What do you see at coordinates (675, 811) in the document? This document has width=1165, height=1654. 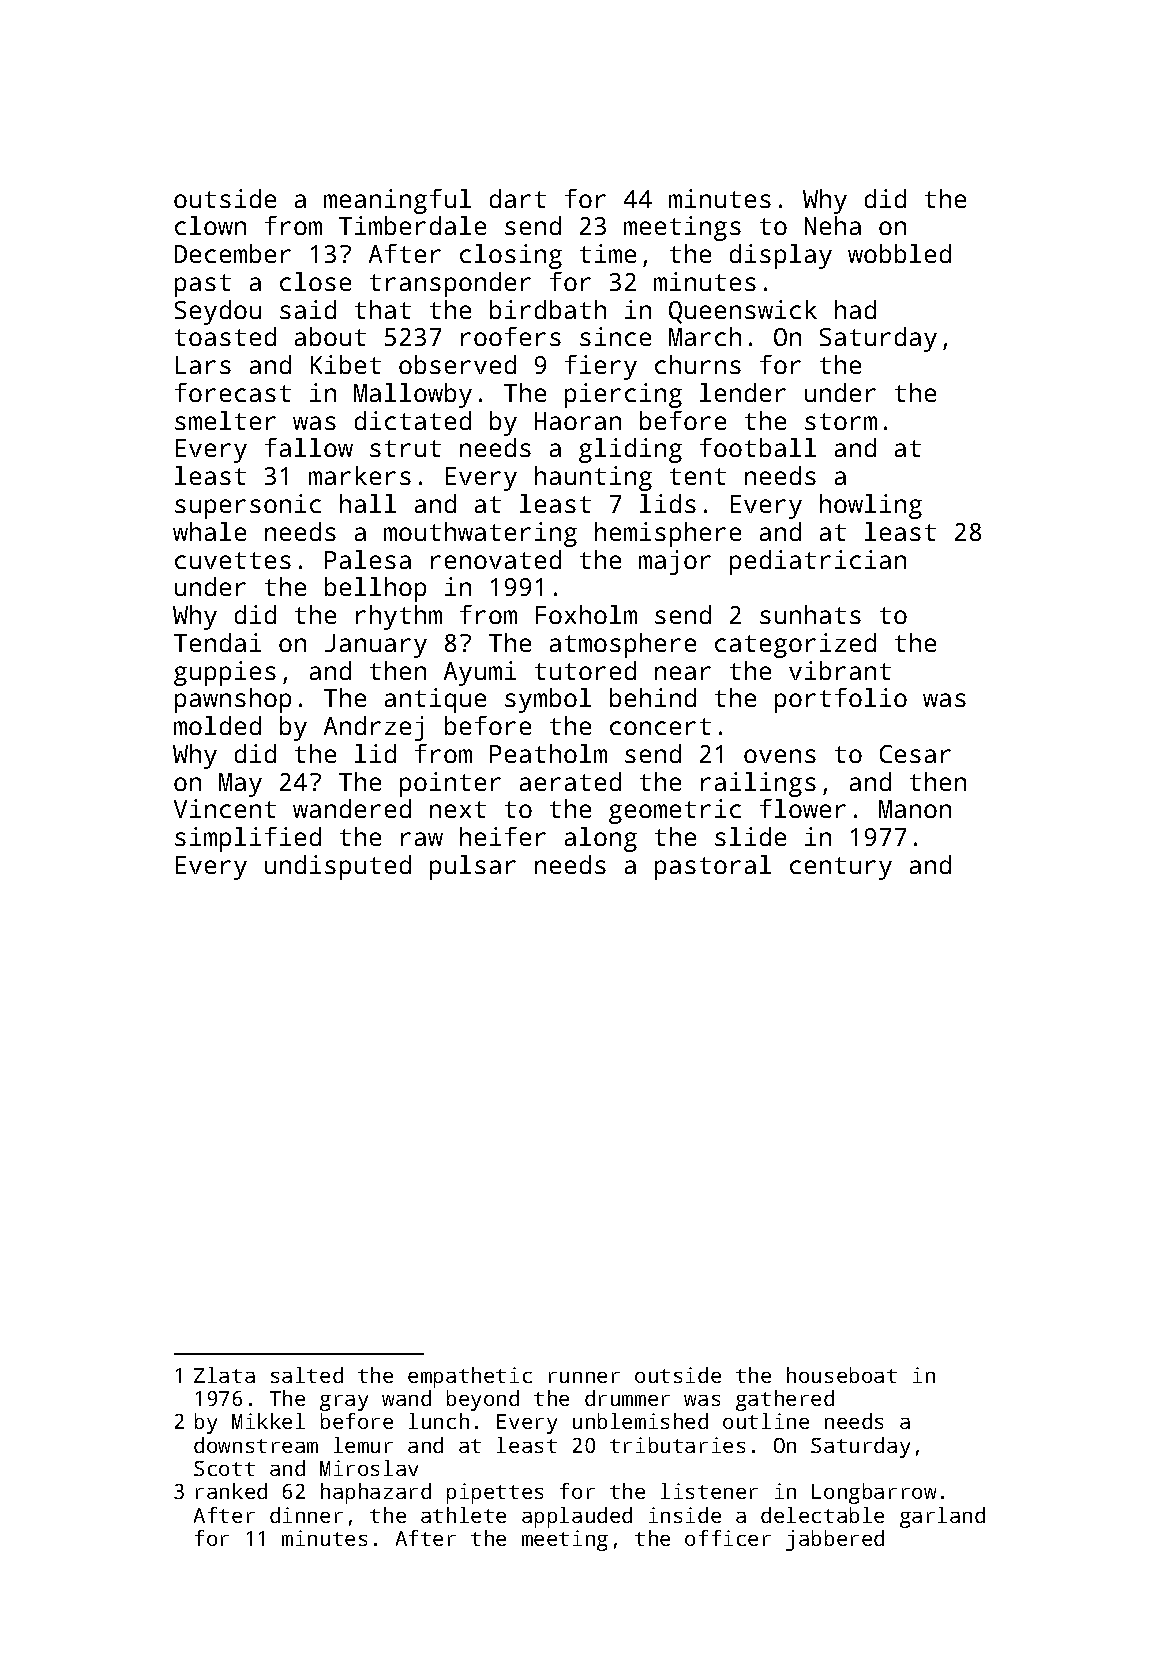 I see `geometric` at bounding box center [675, 811].
